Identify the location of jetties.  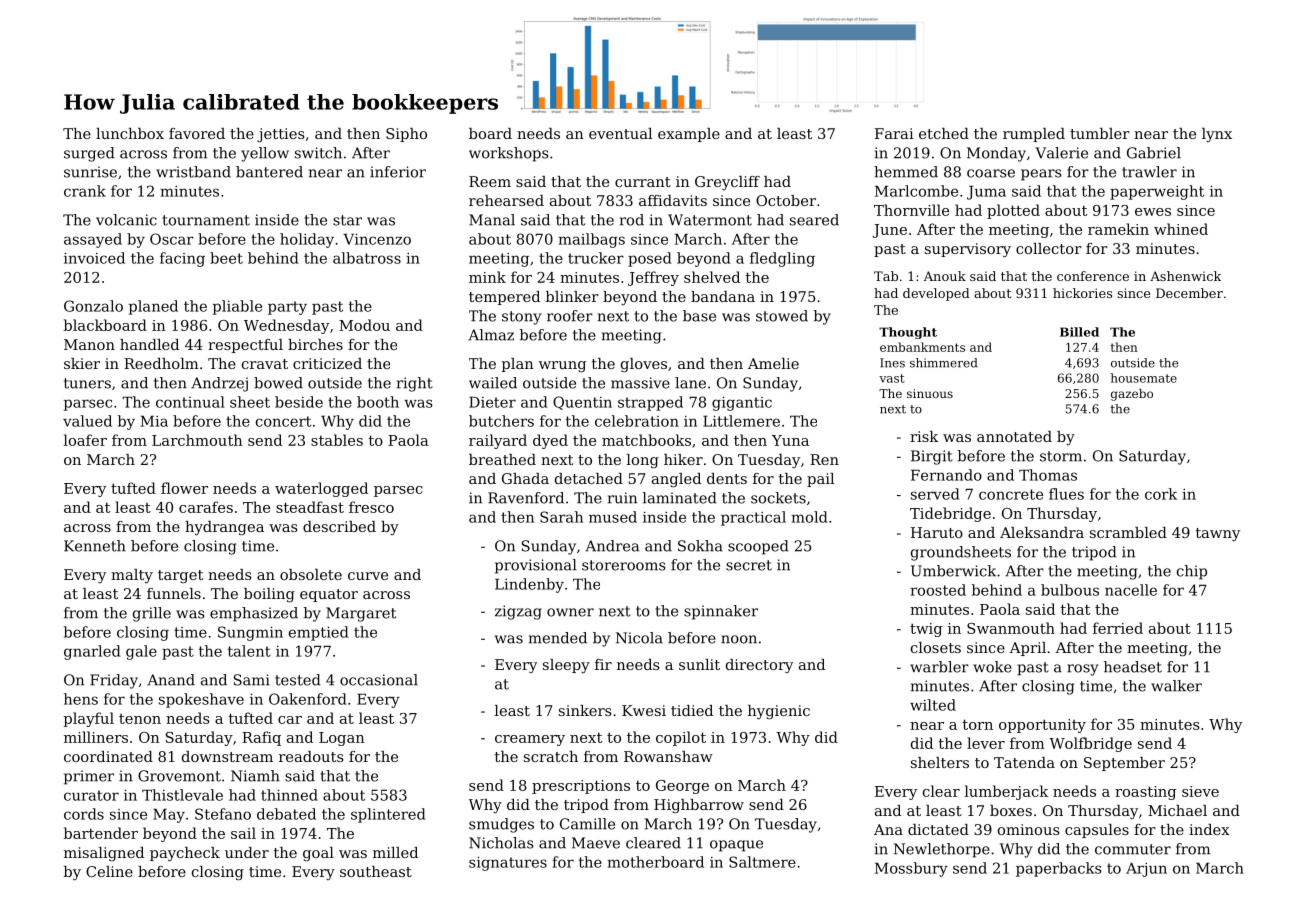
(281, 135).
